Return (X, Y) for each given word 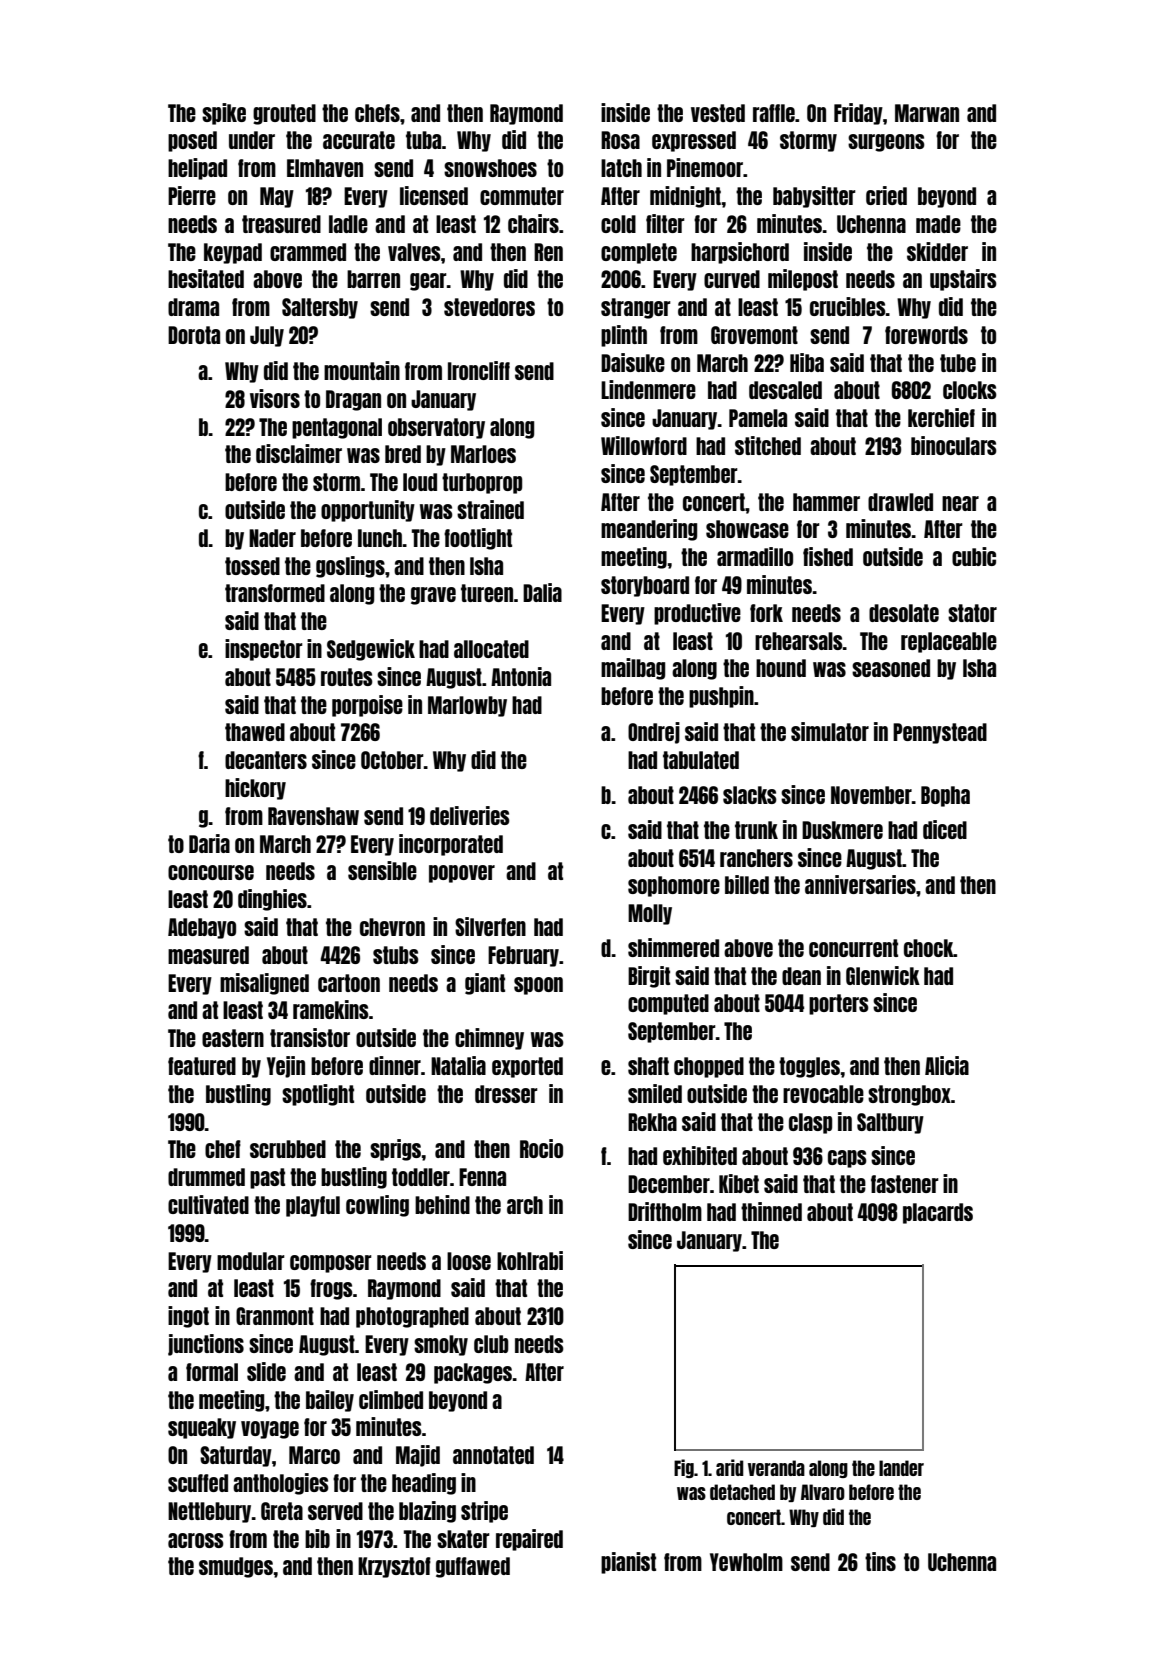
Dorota (194, 335)
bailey (330, 1401)
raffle (774, 113)
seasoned (891, 668)
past (267, 1178)
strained (490, 509)
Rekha (652, 1122)
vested (718, 113)
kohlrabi (530, 1260)
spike (224, 114)
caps (847, 1159)
